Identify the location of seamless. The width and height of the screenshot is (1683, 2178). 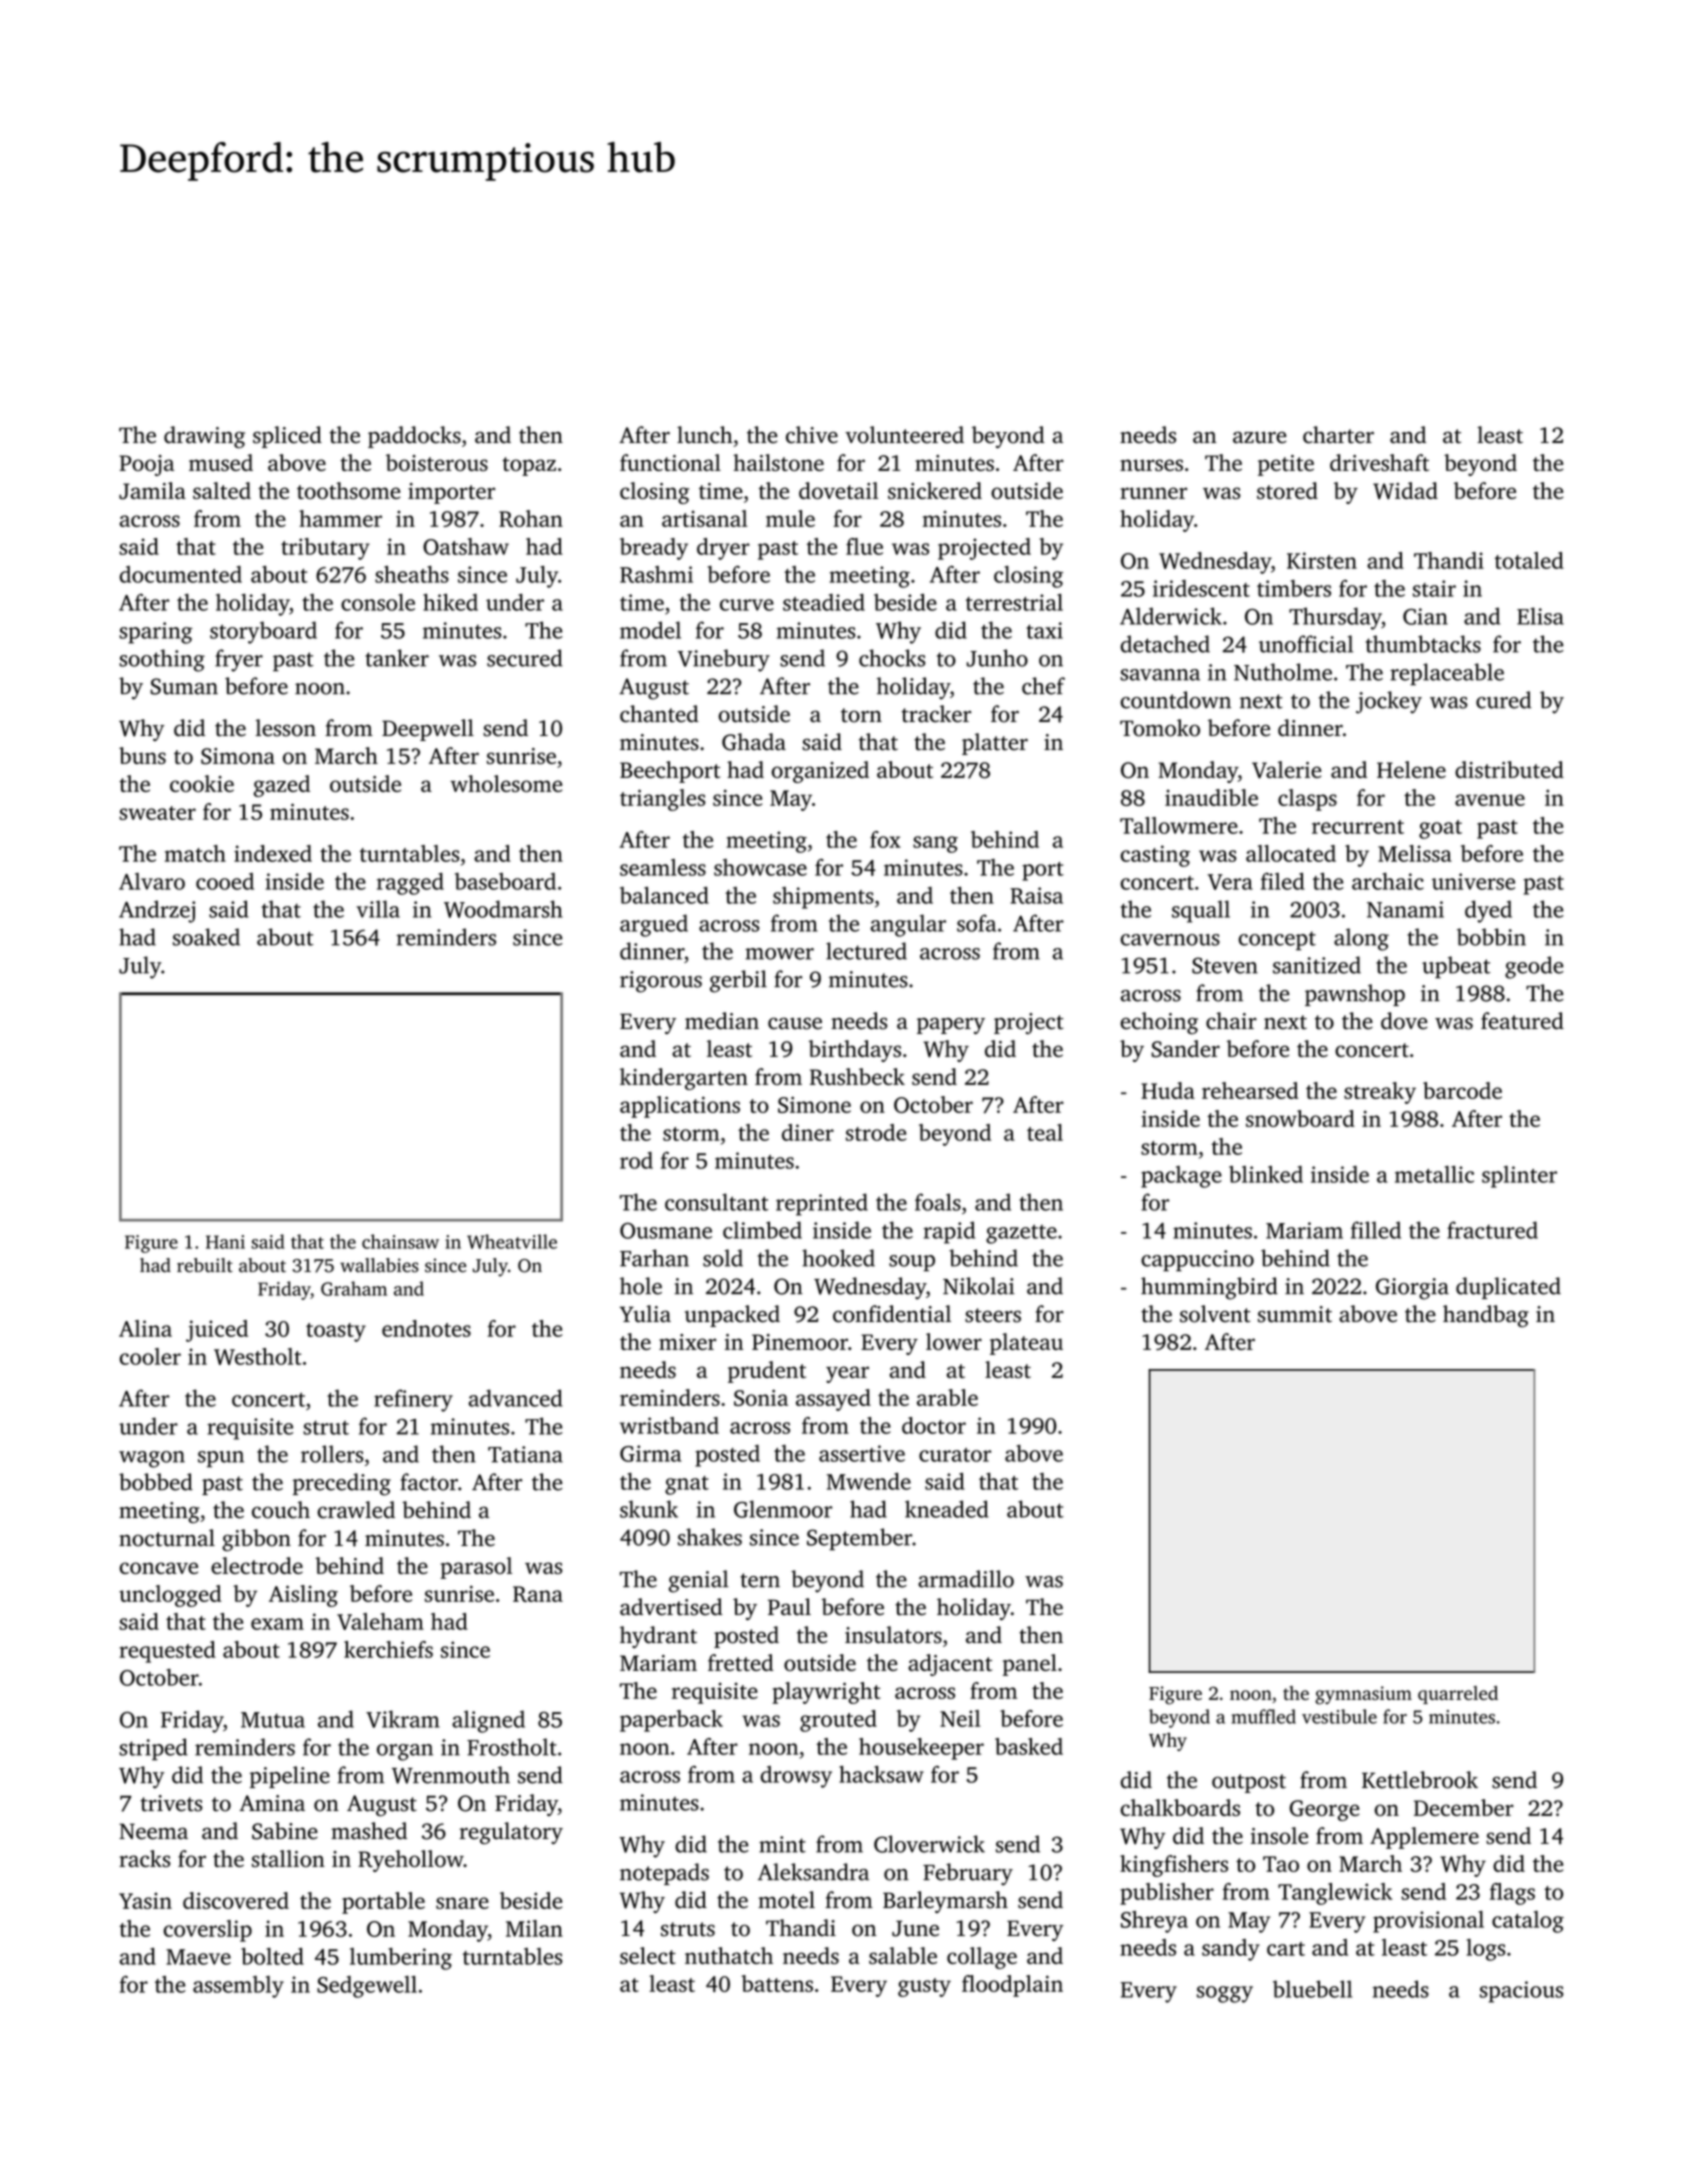
(663, 867).
